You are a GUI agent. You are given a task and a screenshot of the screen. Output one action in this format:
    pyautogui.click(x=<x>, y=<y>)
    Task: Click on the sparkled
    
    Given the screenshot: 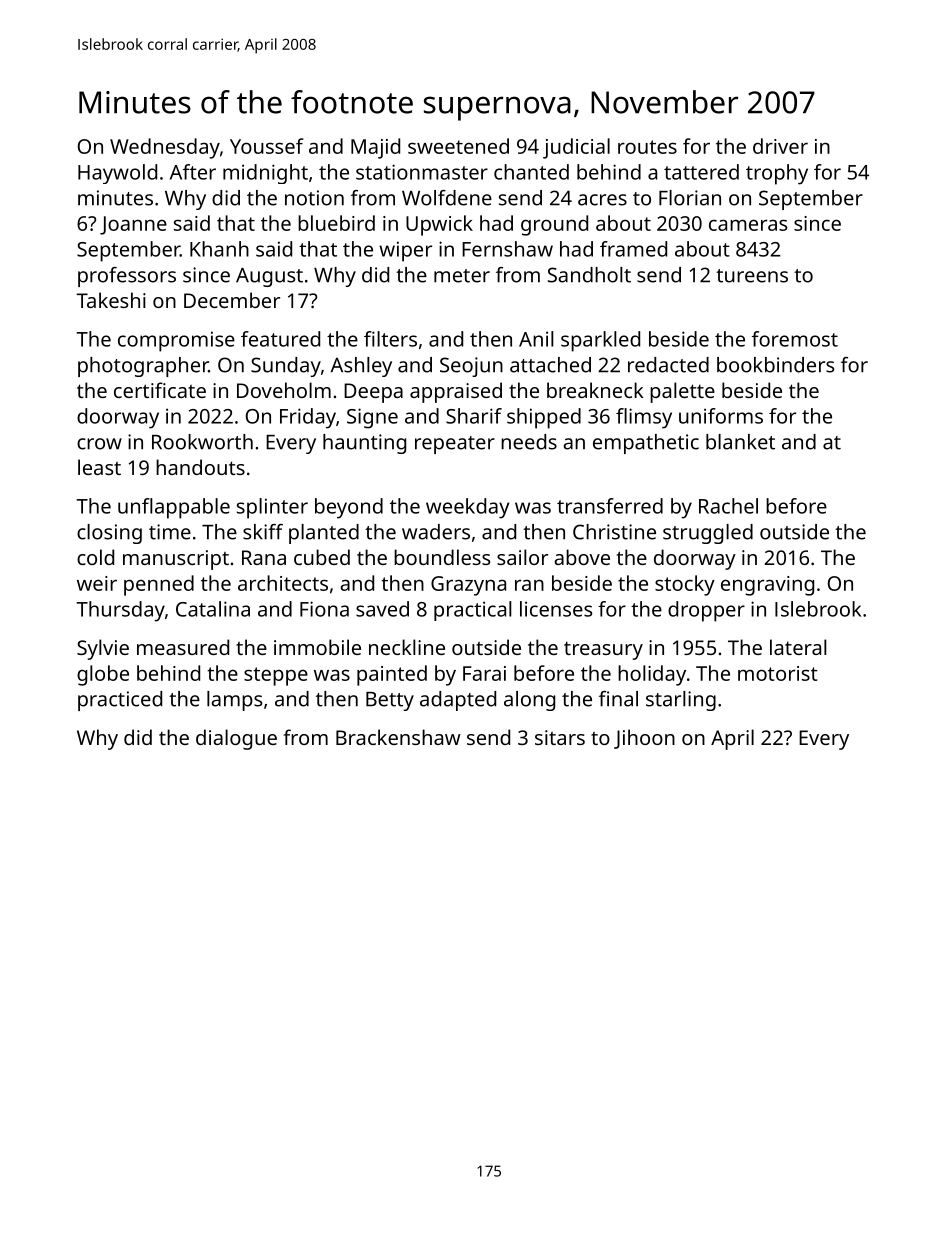 What is the action you would take?
    pyautogui.click(x=600, y=341)
